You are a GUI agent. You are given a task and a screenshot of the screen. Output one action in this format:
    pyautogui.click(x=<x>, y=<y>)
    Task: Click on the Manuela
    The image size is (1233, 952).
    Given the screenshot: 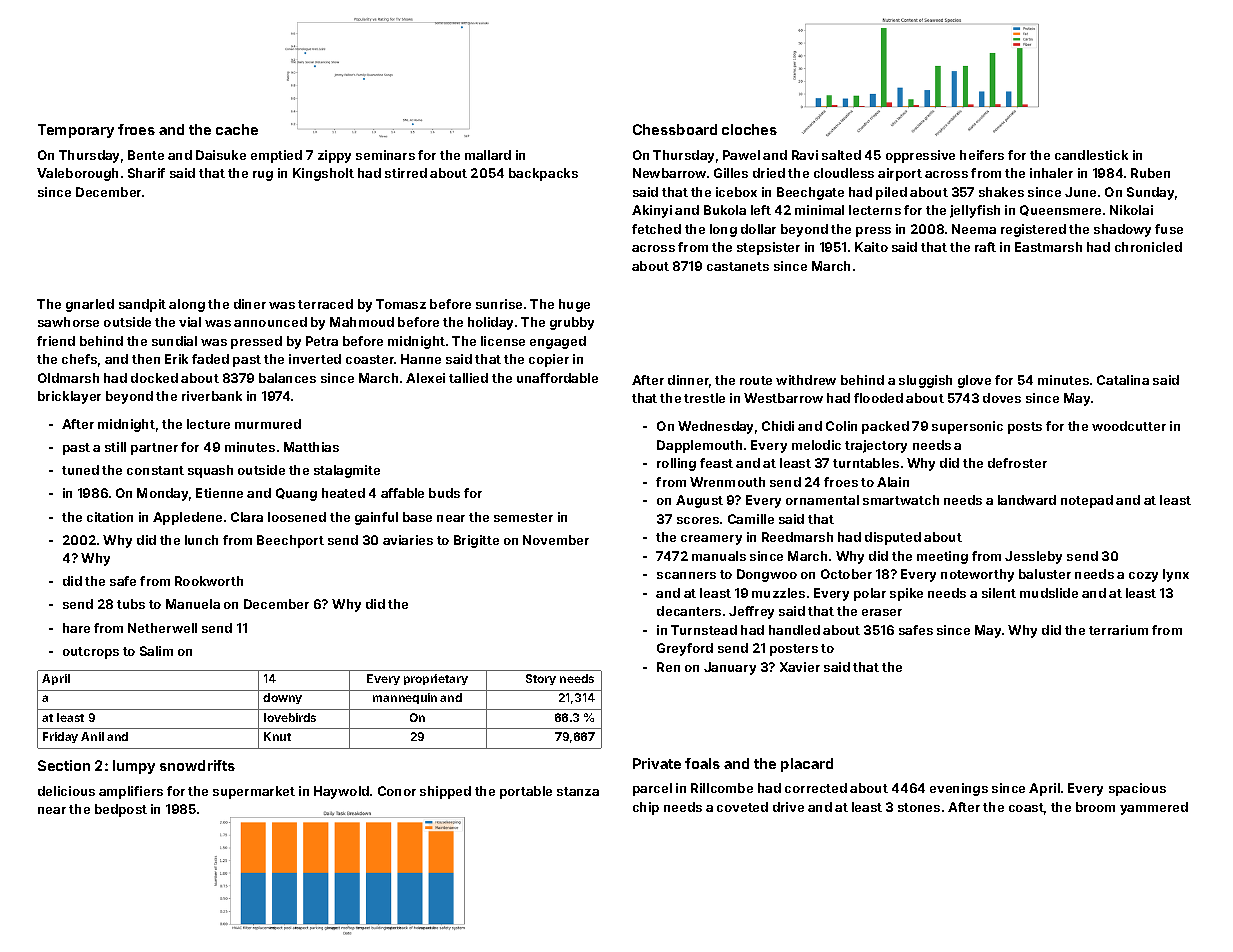 What is the action you would take?
    pyautogui.click(x=193, y=604)
